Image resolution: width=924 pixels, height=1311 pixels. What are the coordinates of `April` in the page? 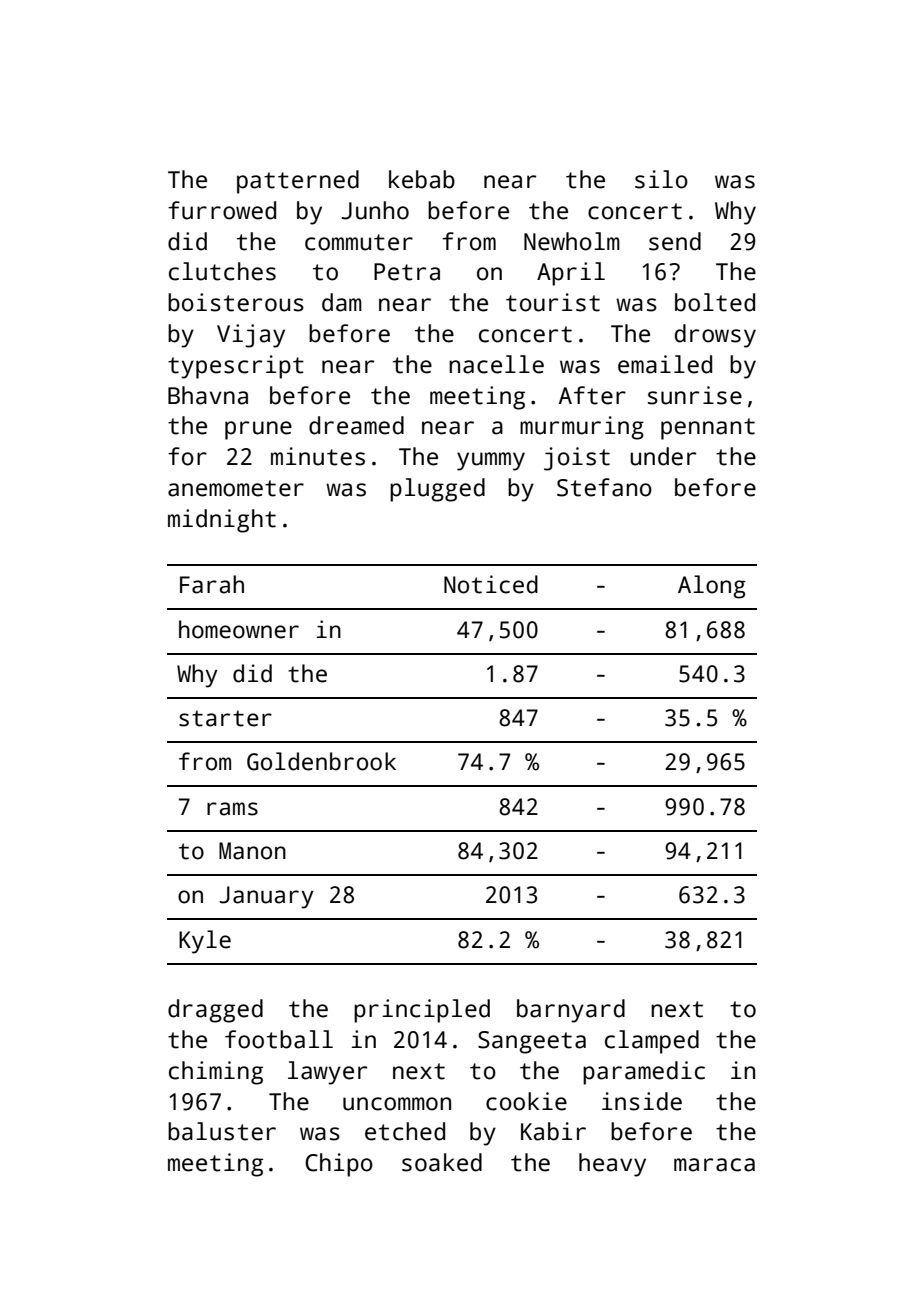 It's located at (571, 274).
